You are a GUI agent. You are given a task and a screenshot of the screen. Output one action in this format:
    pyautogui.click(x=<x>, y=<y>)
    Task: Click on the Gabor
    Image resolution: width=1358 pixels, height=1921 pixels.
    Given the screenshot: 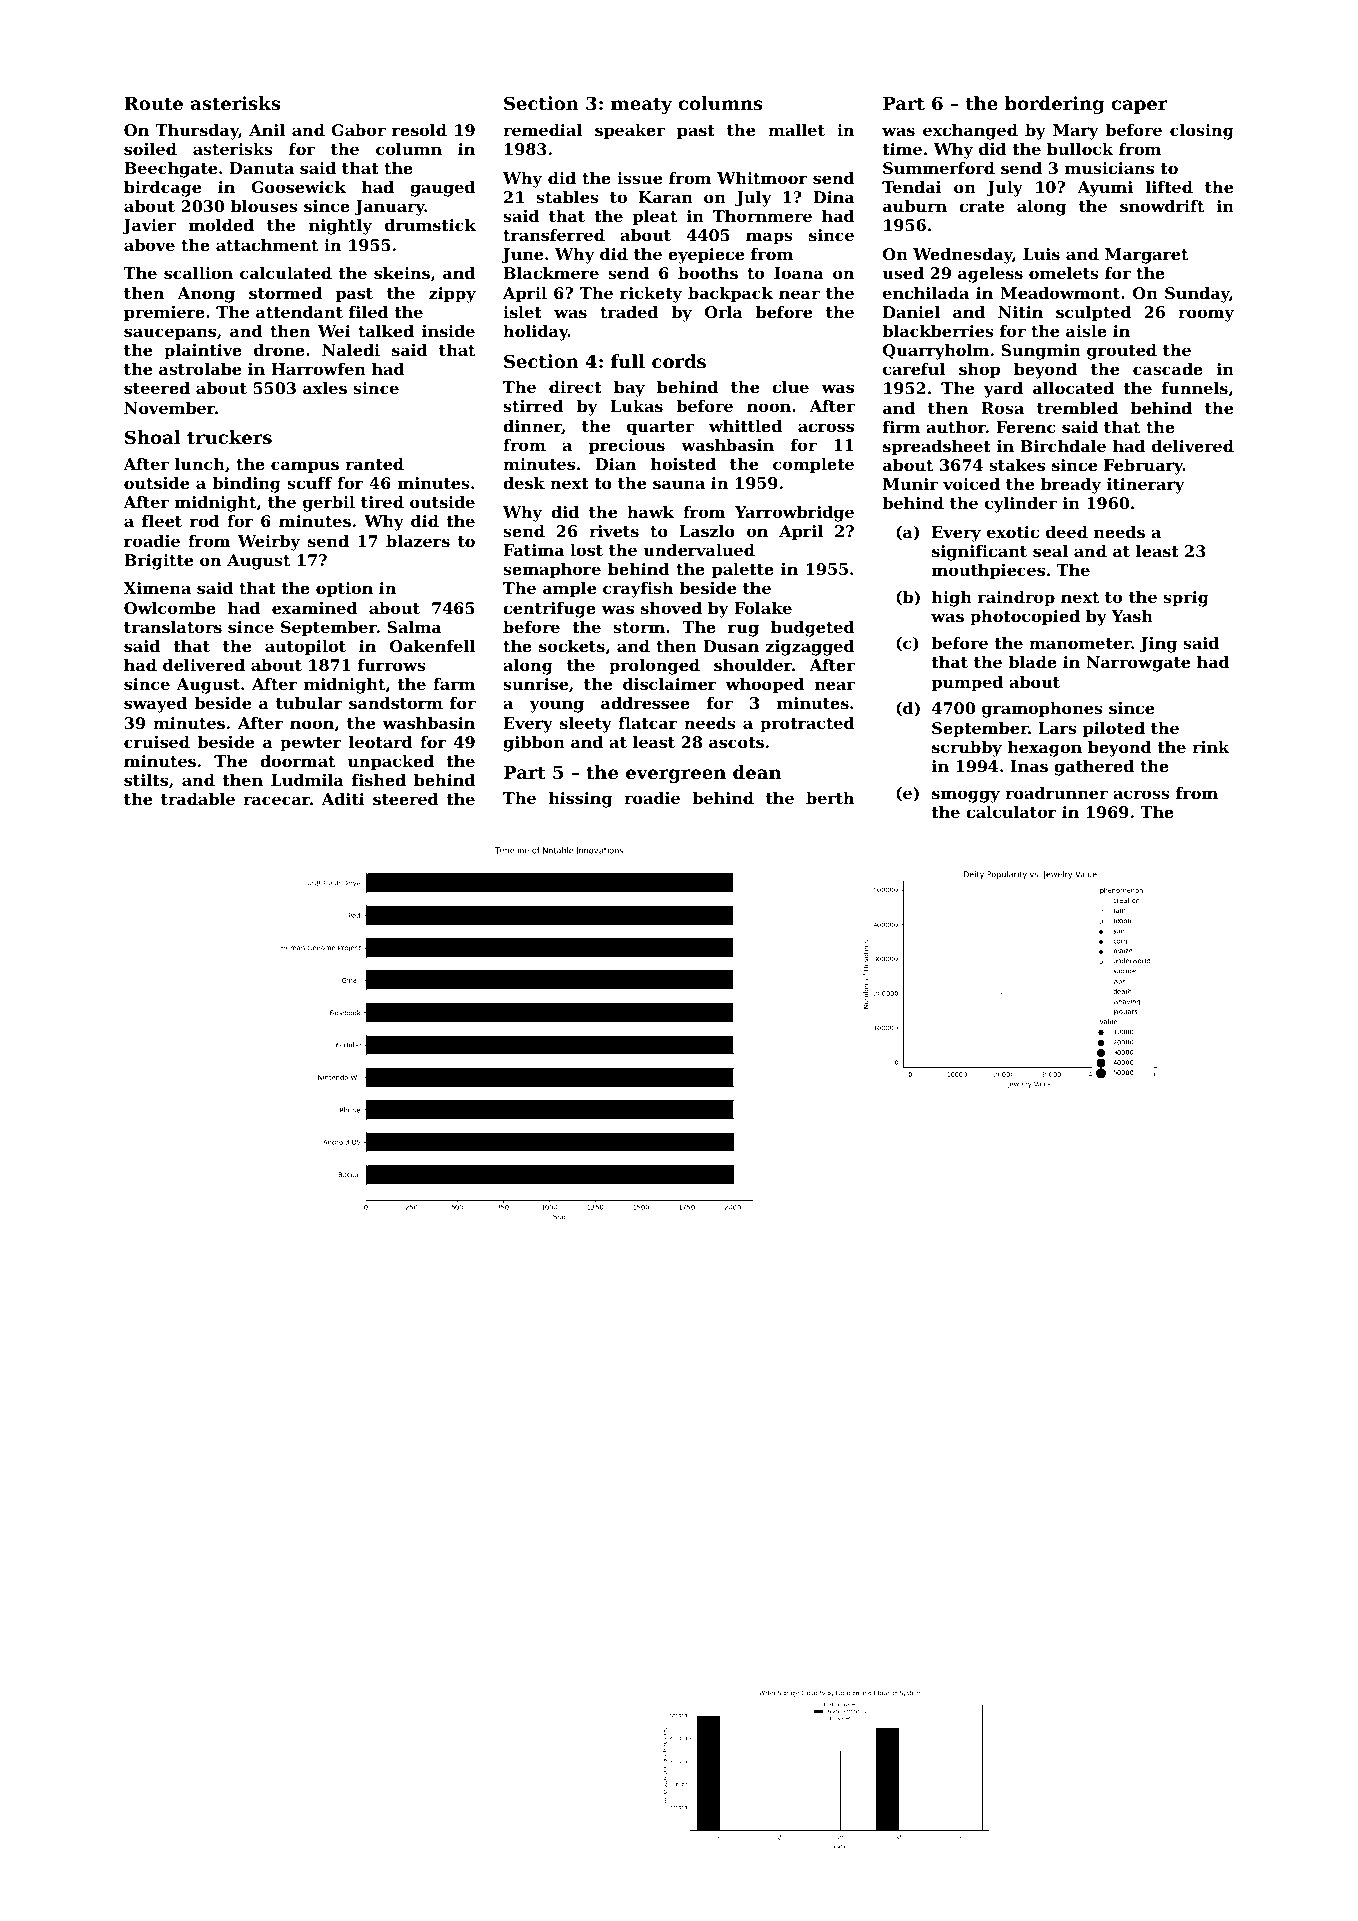 What is the action you would take?
    pyautogui.click(x=358, y=130)
